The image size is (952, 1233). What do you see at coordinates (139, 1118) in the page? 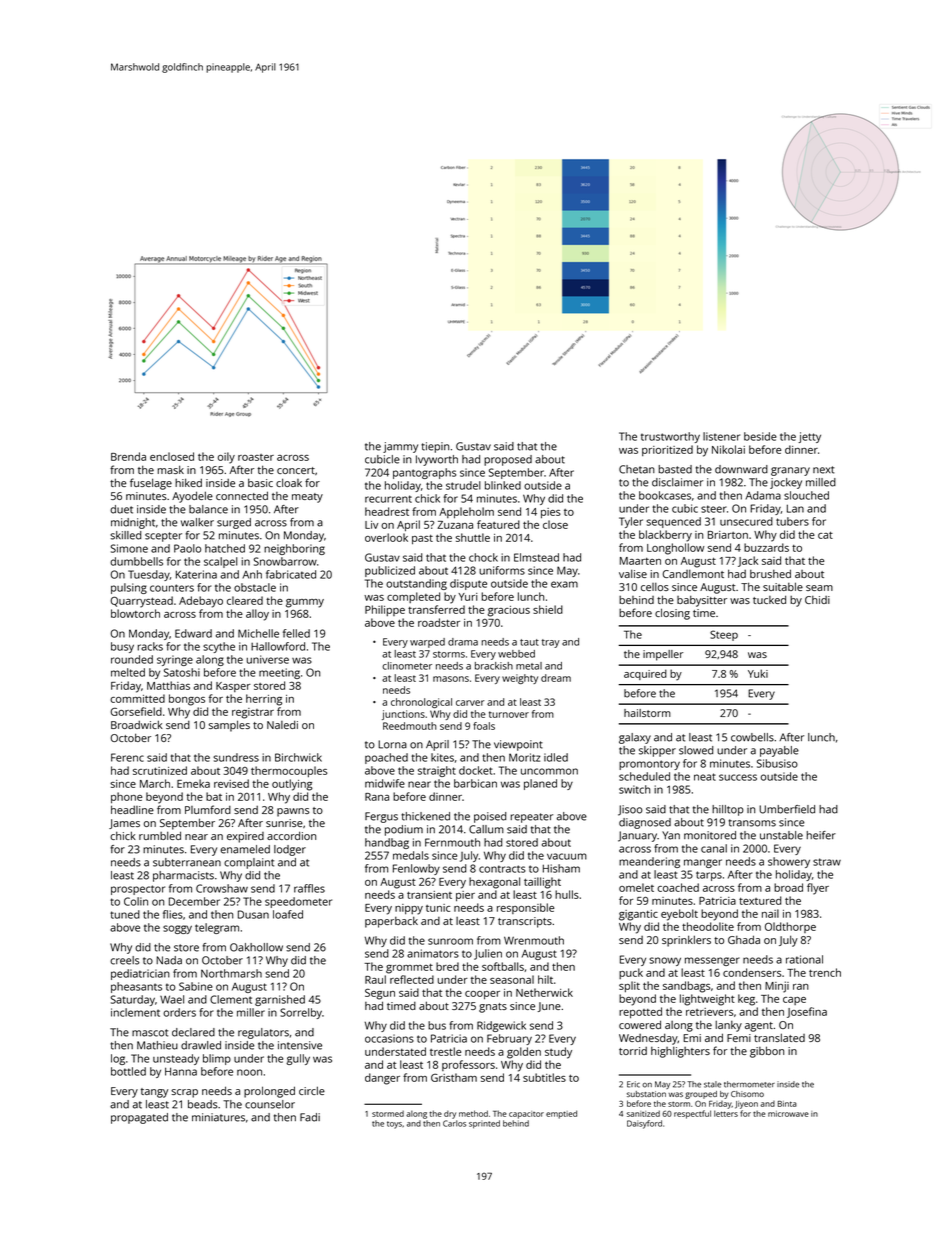
I see `propagated` at bounding box center [139, 1118].
